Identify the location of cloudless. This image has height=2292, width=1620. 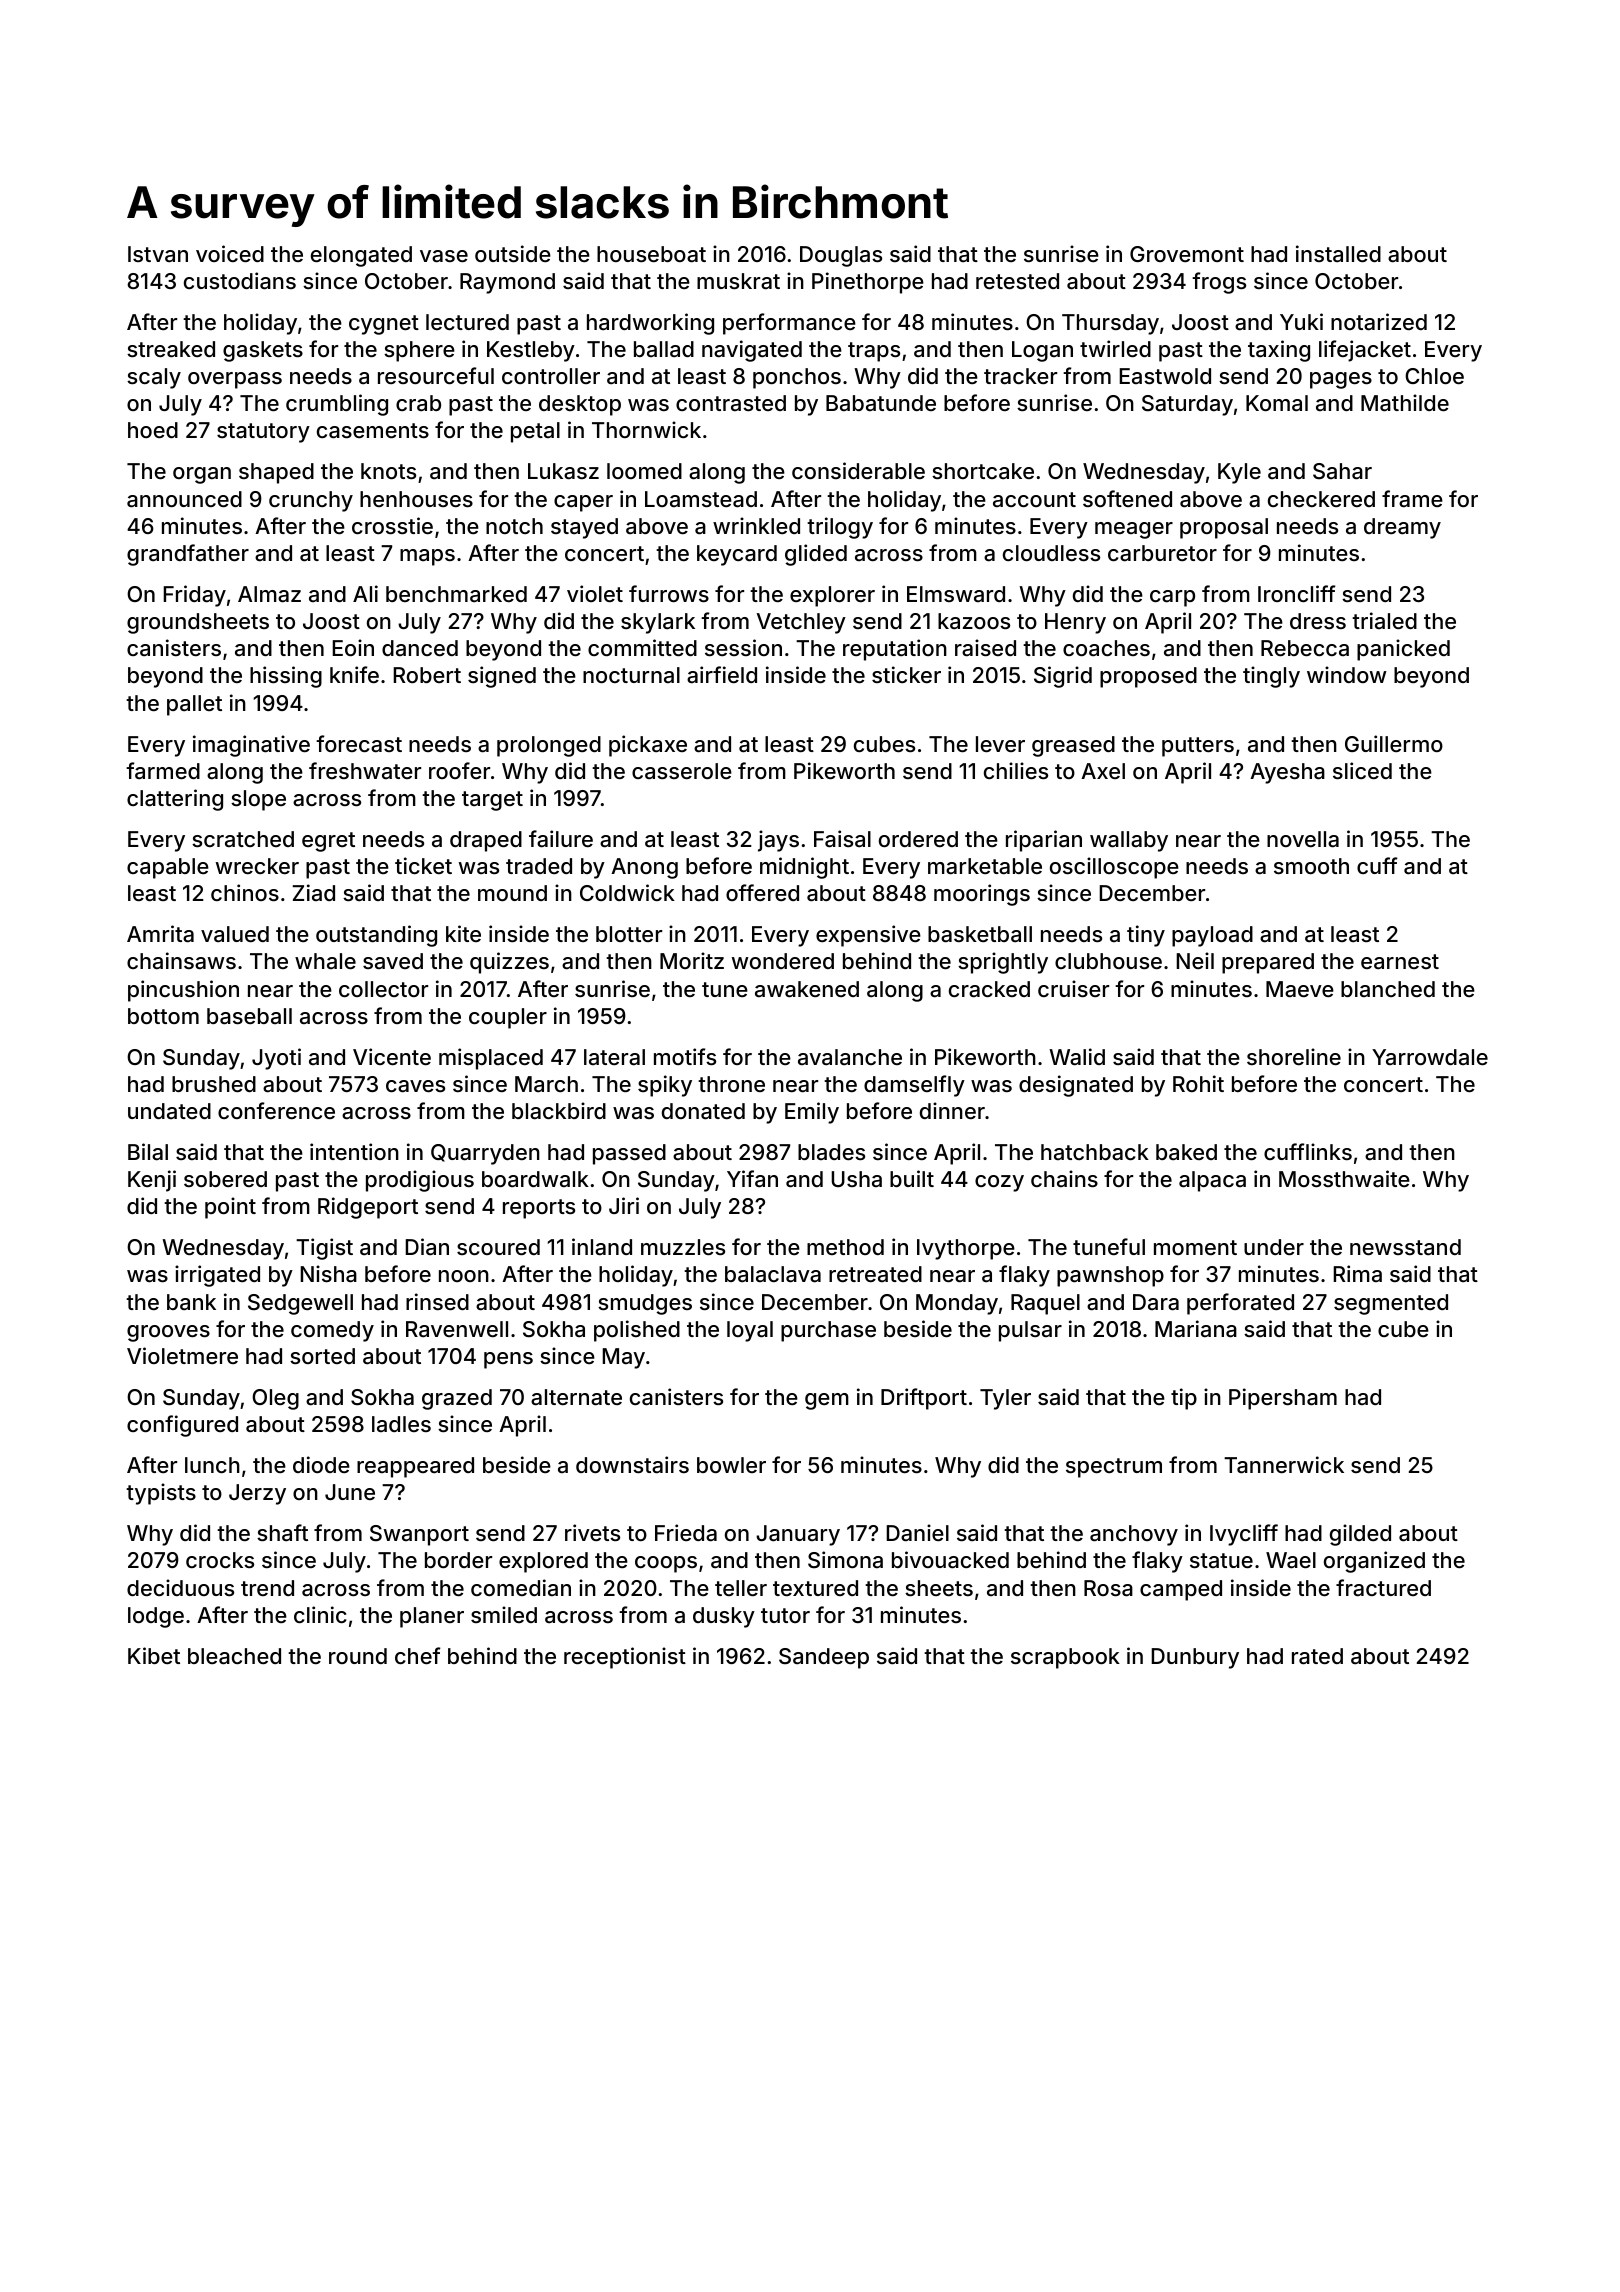
(1051, 553).
